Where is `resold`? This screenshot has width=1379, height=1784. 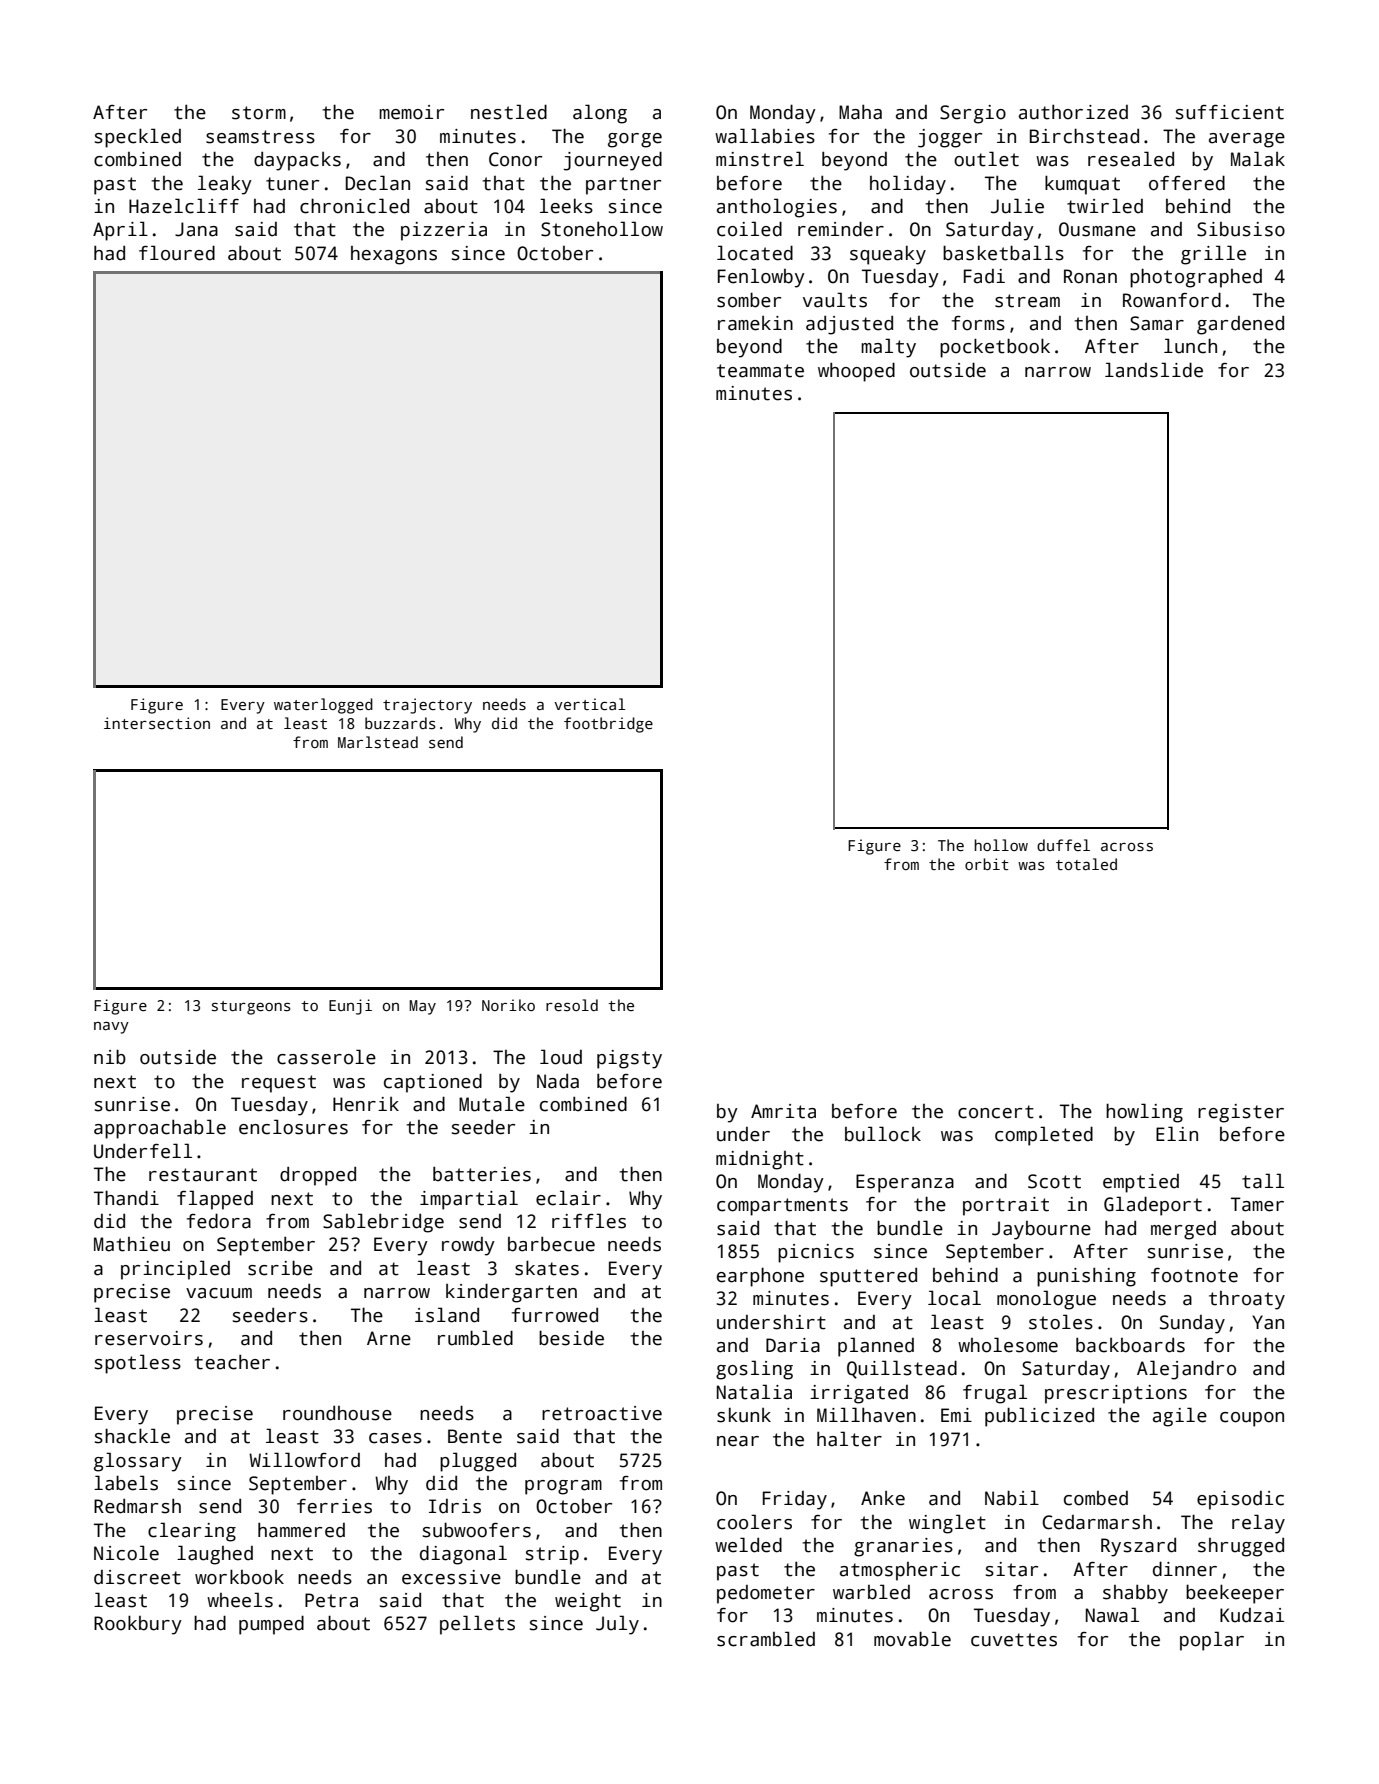
resold is located at coordinates (572, 1005).
